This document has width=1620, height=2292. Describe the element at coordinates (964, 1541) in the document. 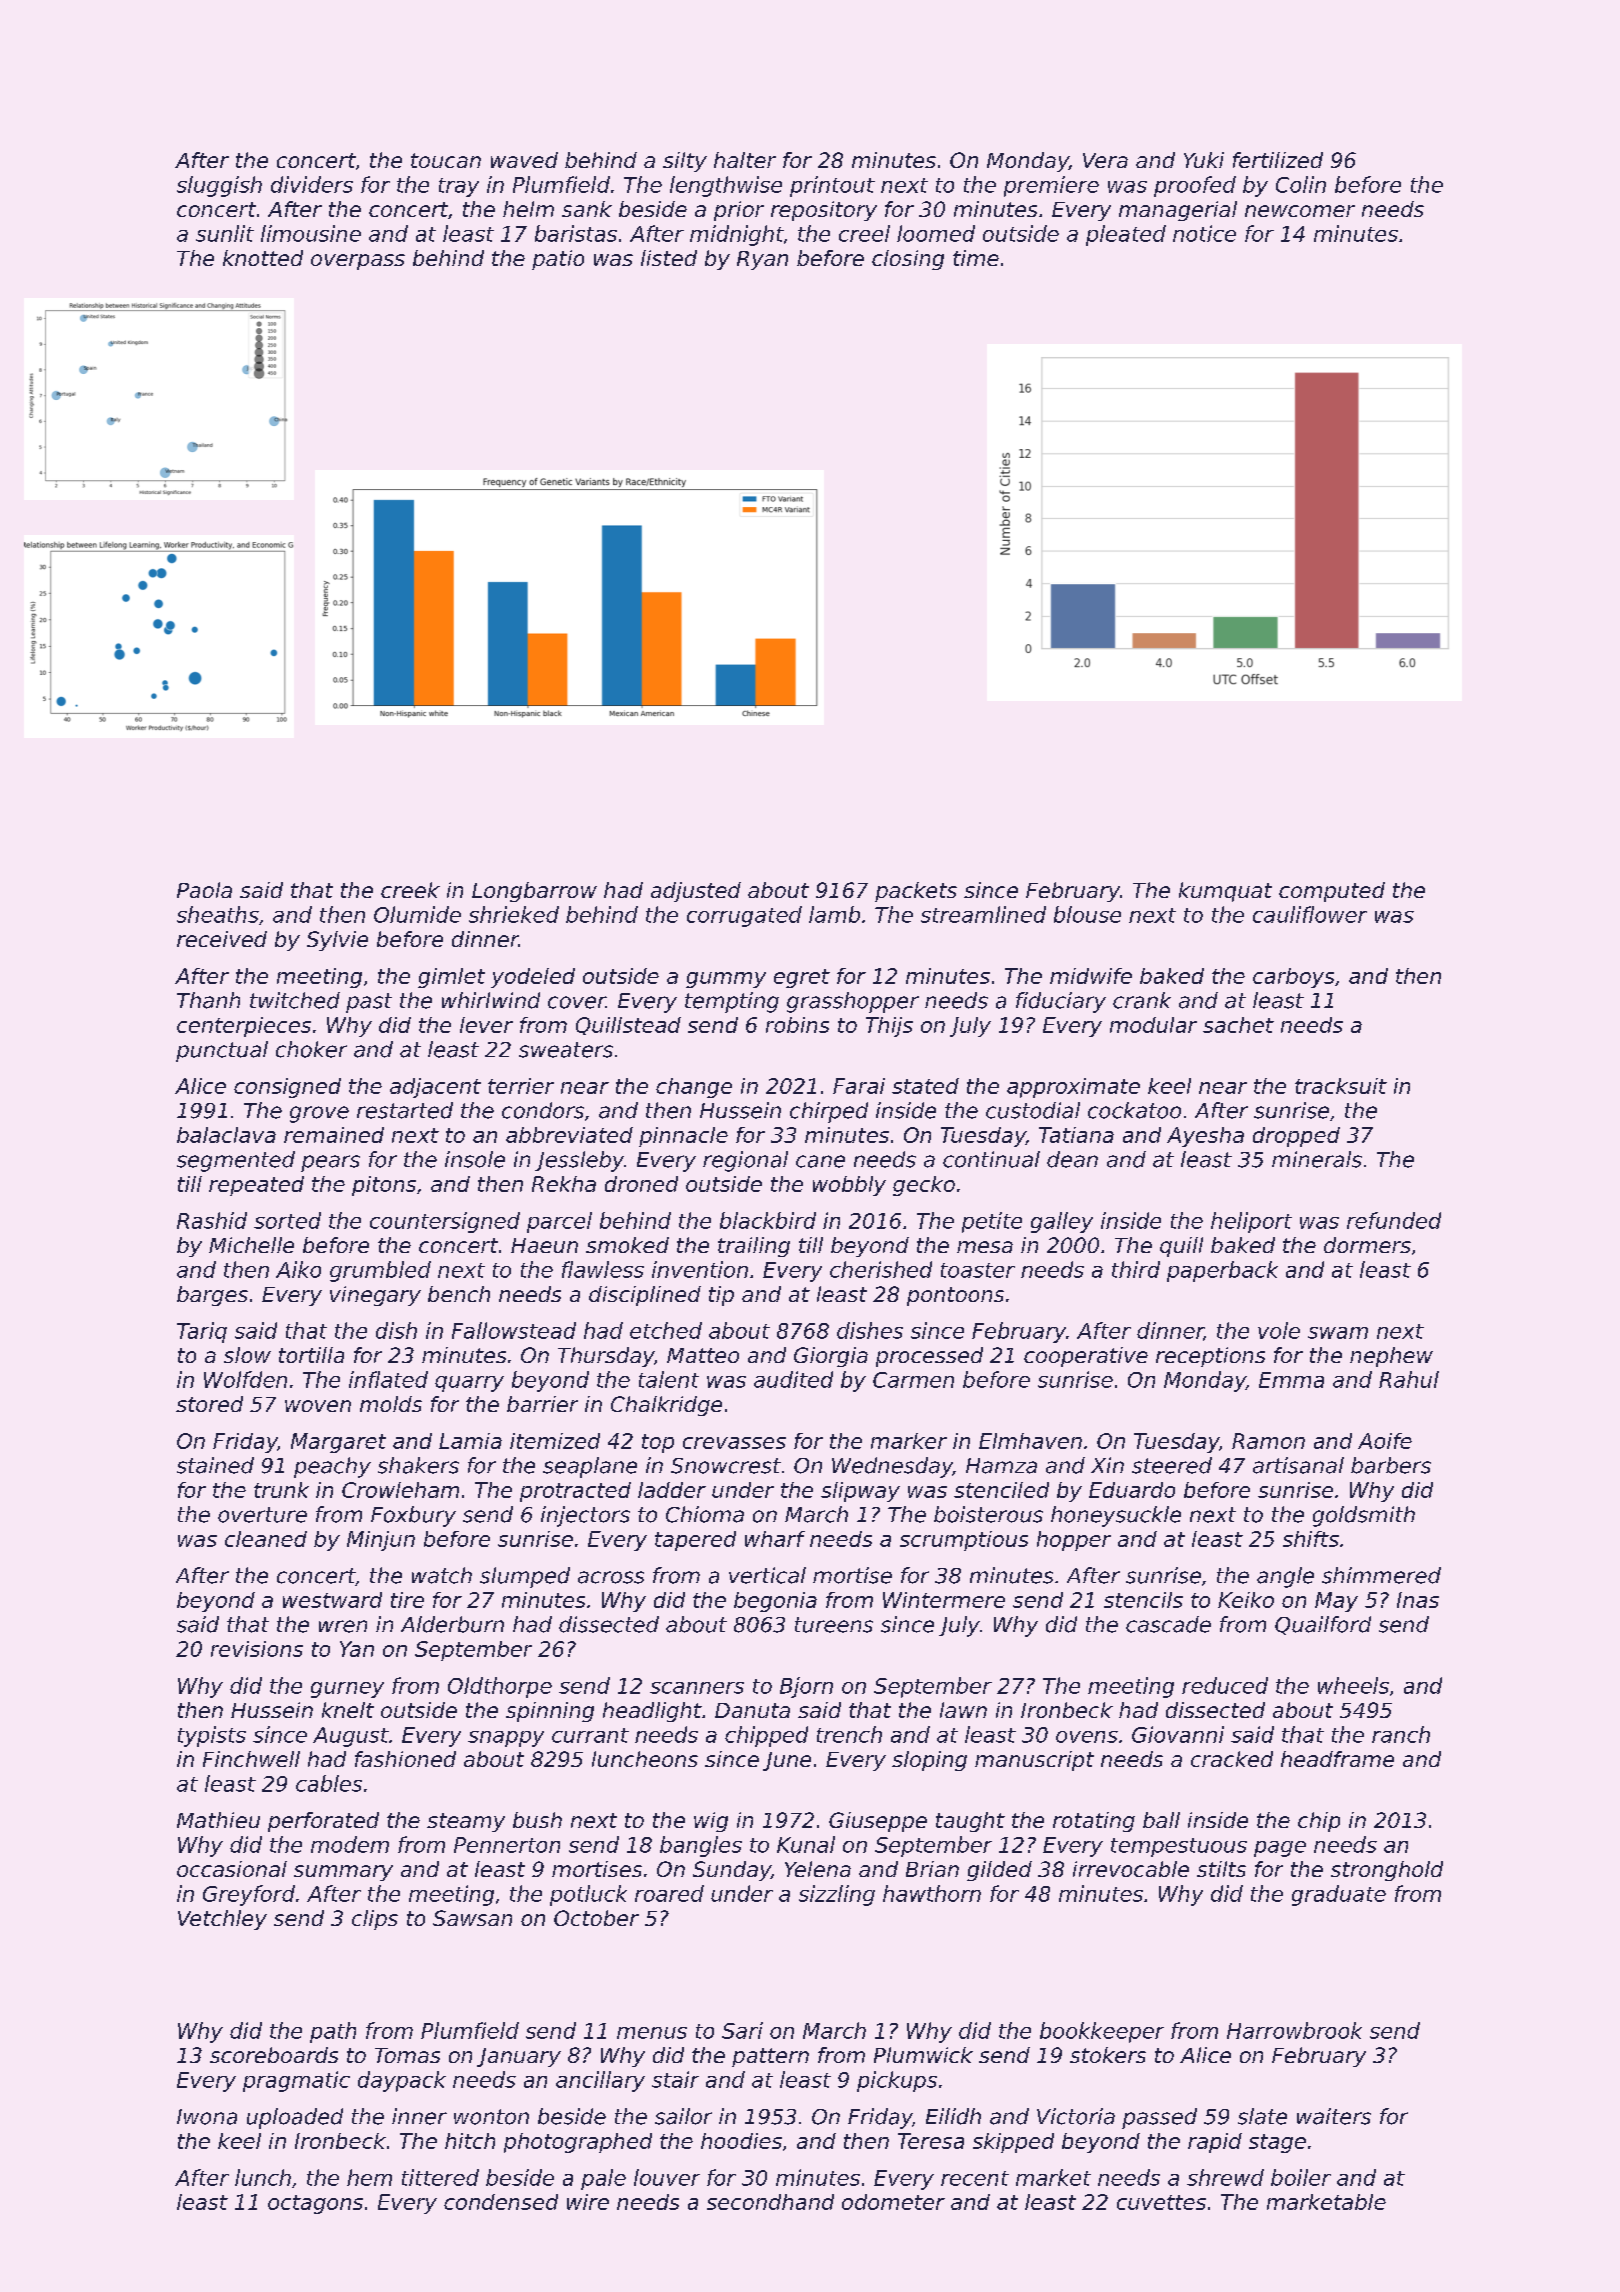

I see `scrumptious` at that location.
